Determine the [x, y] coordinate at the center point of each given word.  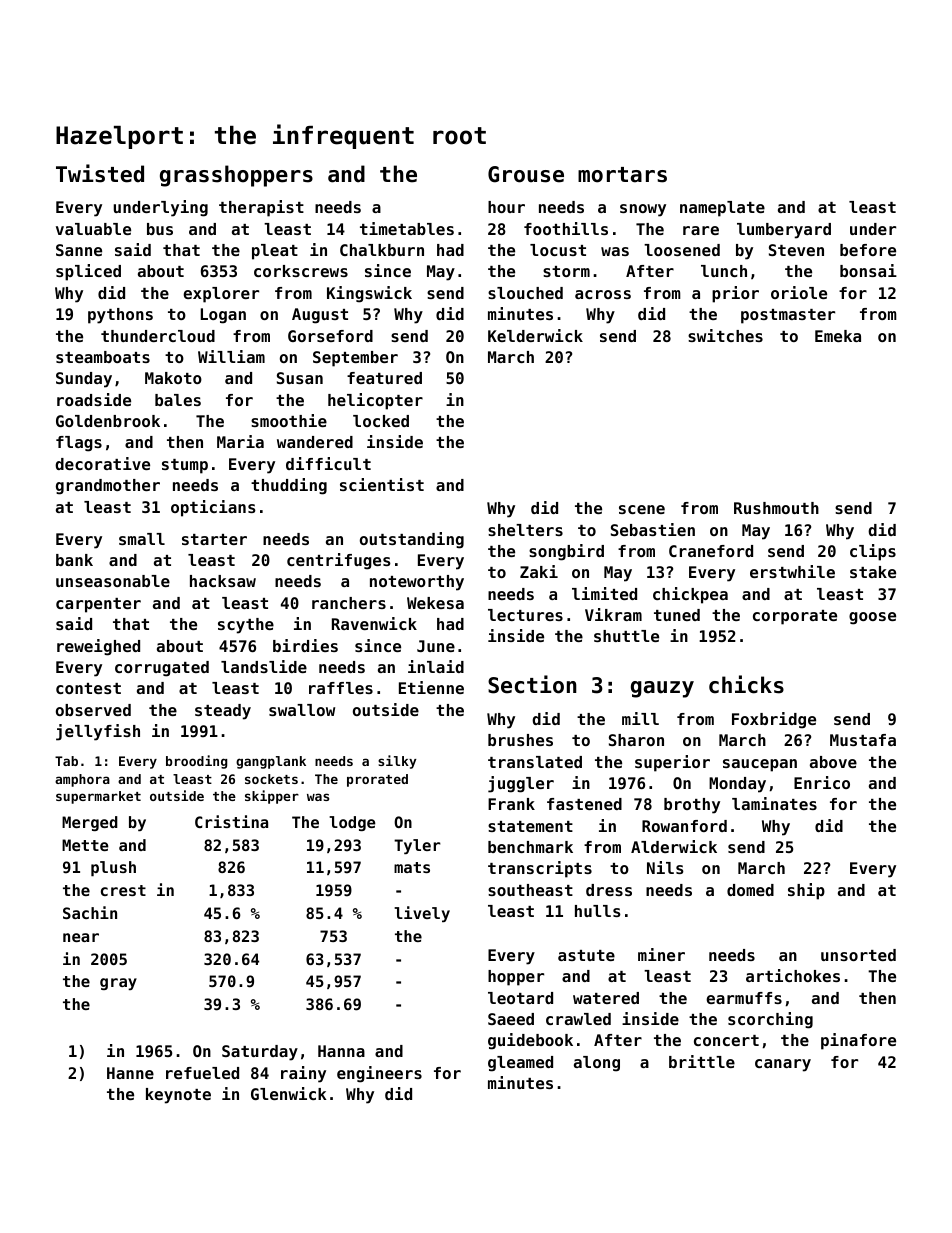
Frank [511, 804]
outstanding [412, 540]
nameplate [722, 209]
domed [750, 890]
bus [160, 229]
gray [118, 984]
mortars [622, 175]
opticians [213, 508]
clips [873, 552]
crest [123, 890]
